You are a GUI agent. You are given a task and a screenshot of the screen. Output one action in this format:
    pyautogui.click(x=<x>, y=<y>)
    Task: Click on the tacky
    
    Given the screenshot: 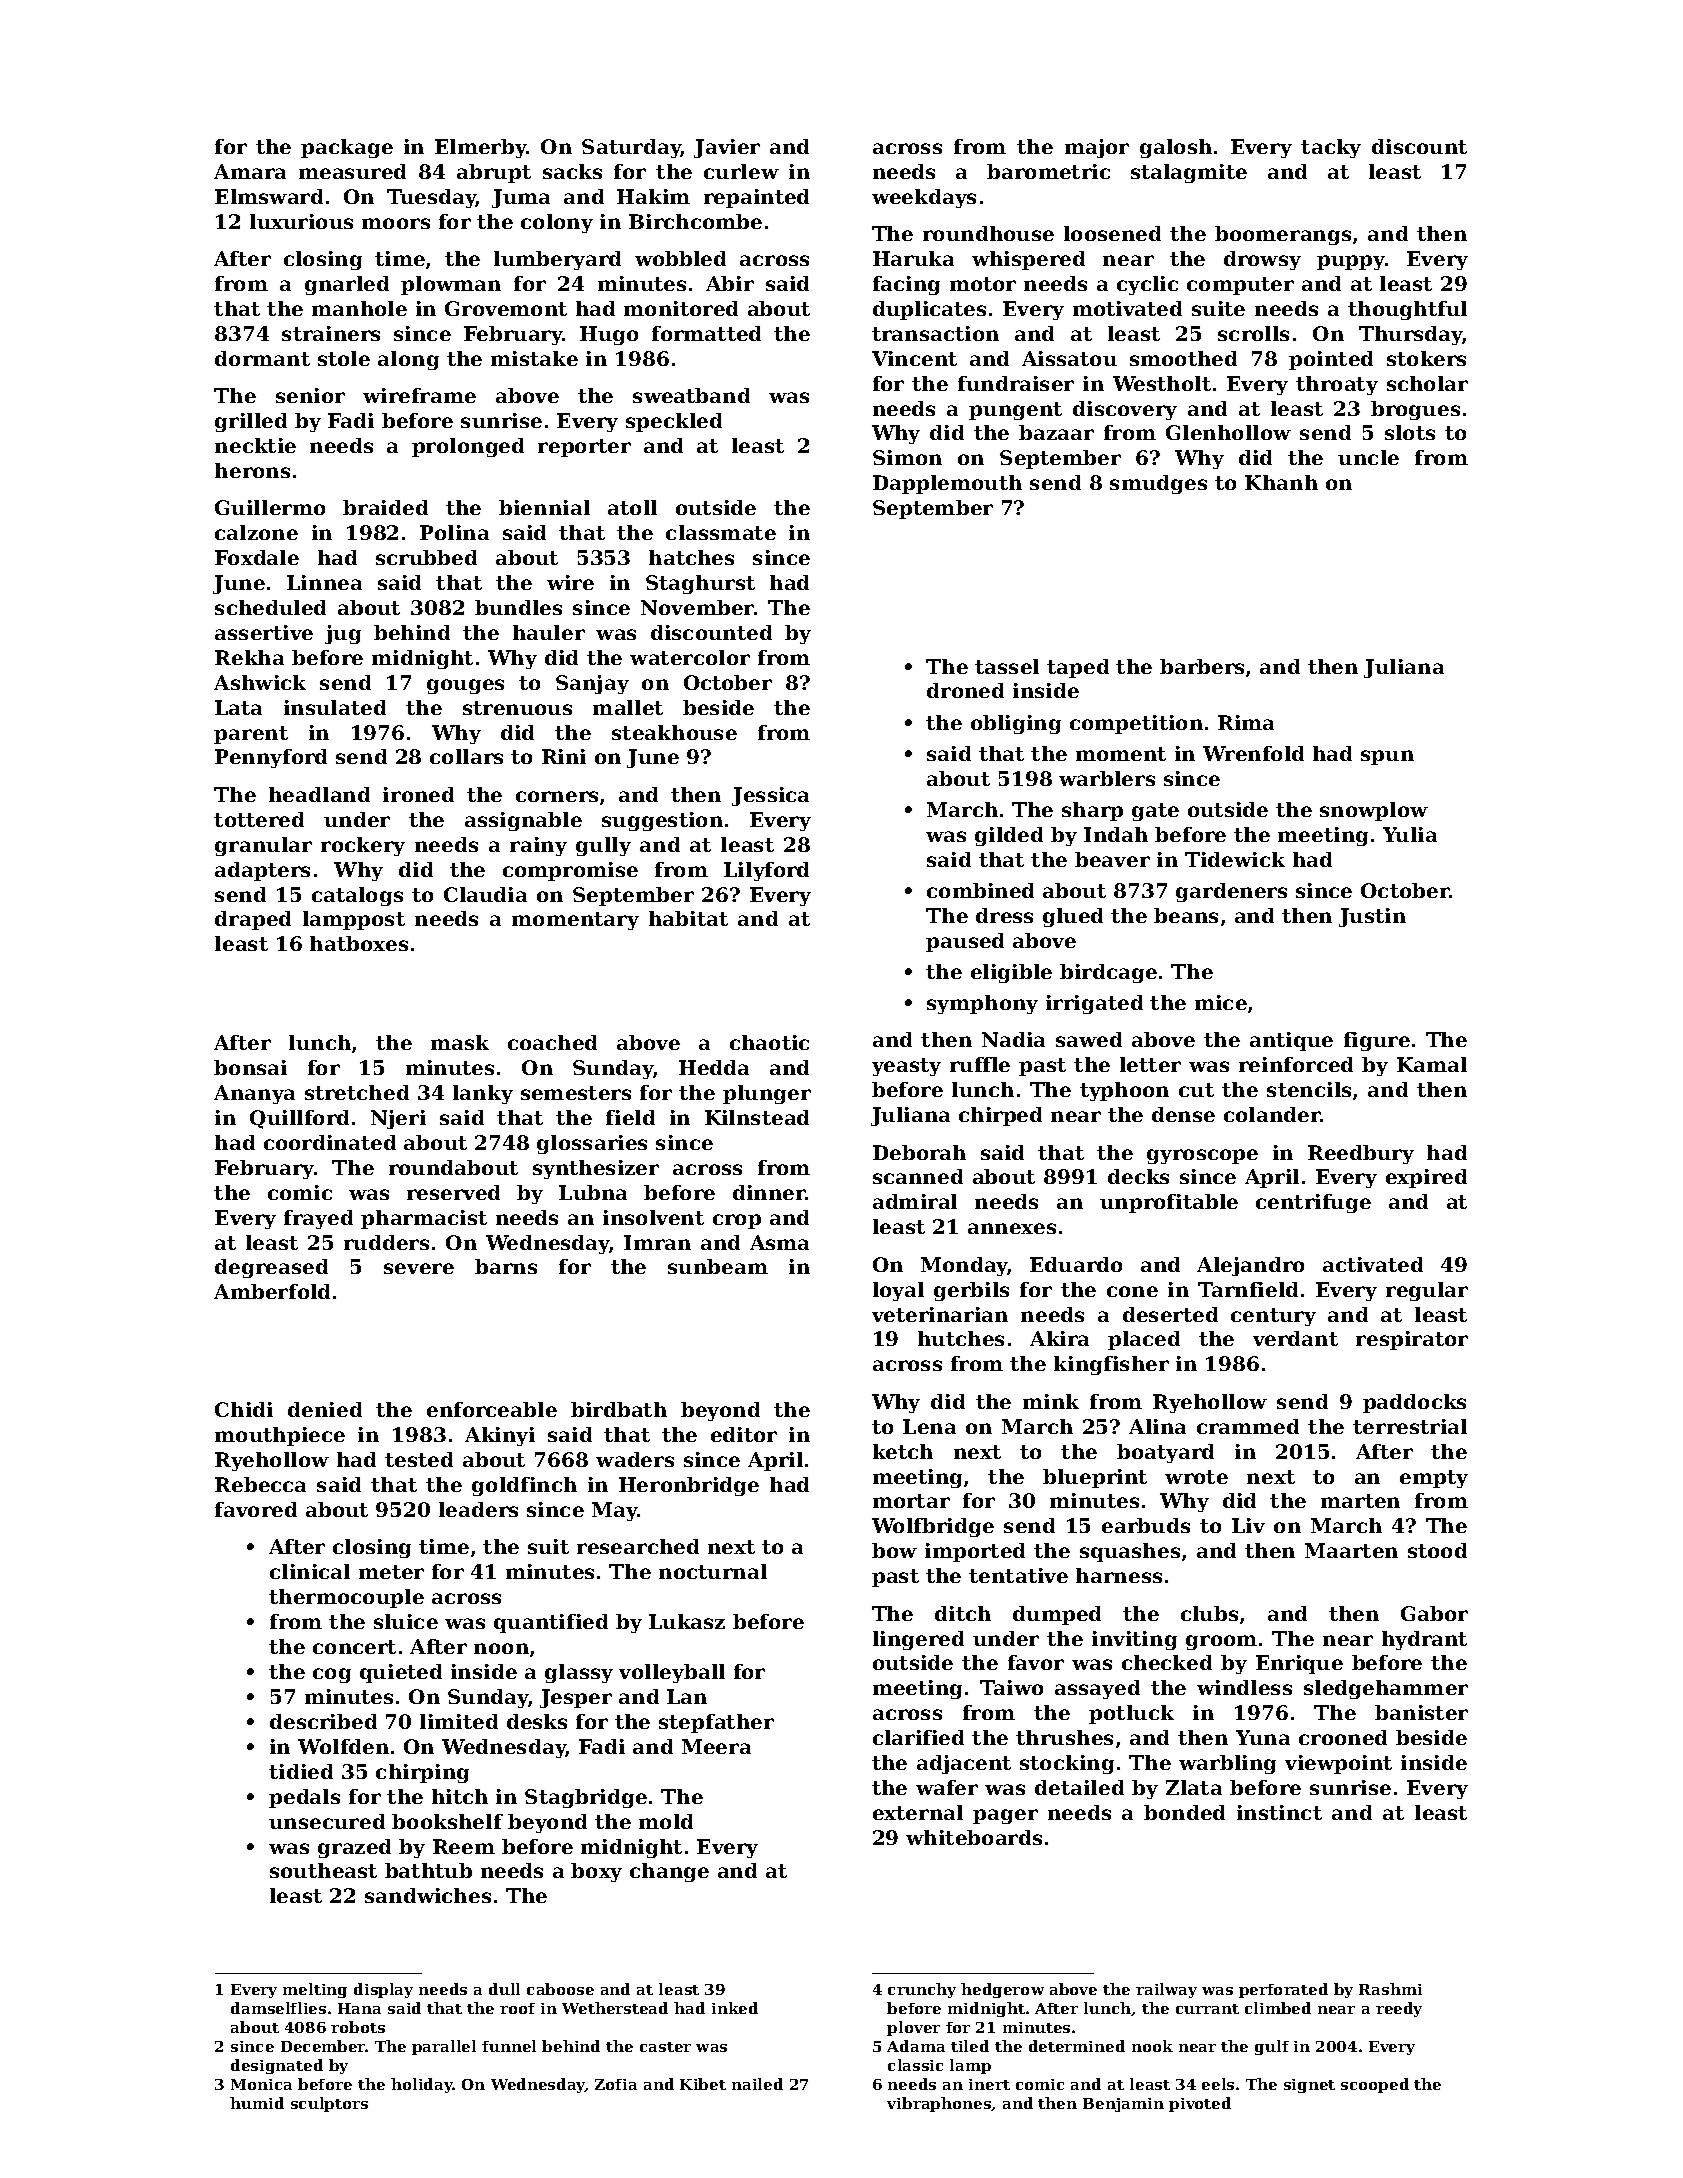 What is the action you would take?
    pyautogui.click(x=1331, y=148)
